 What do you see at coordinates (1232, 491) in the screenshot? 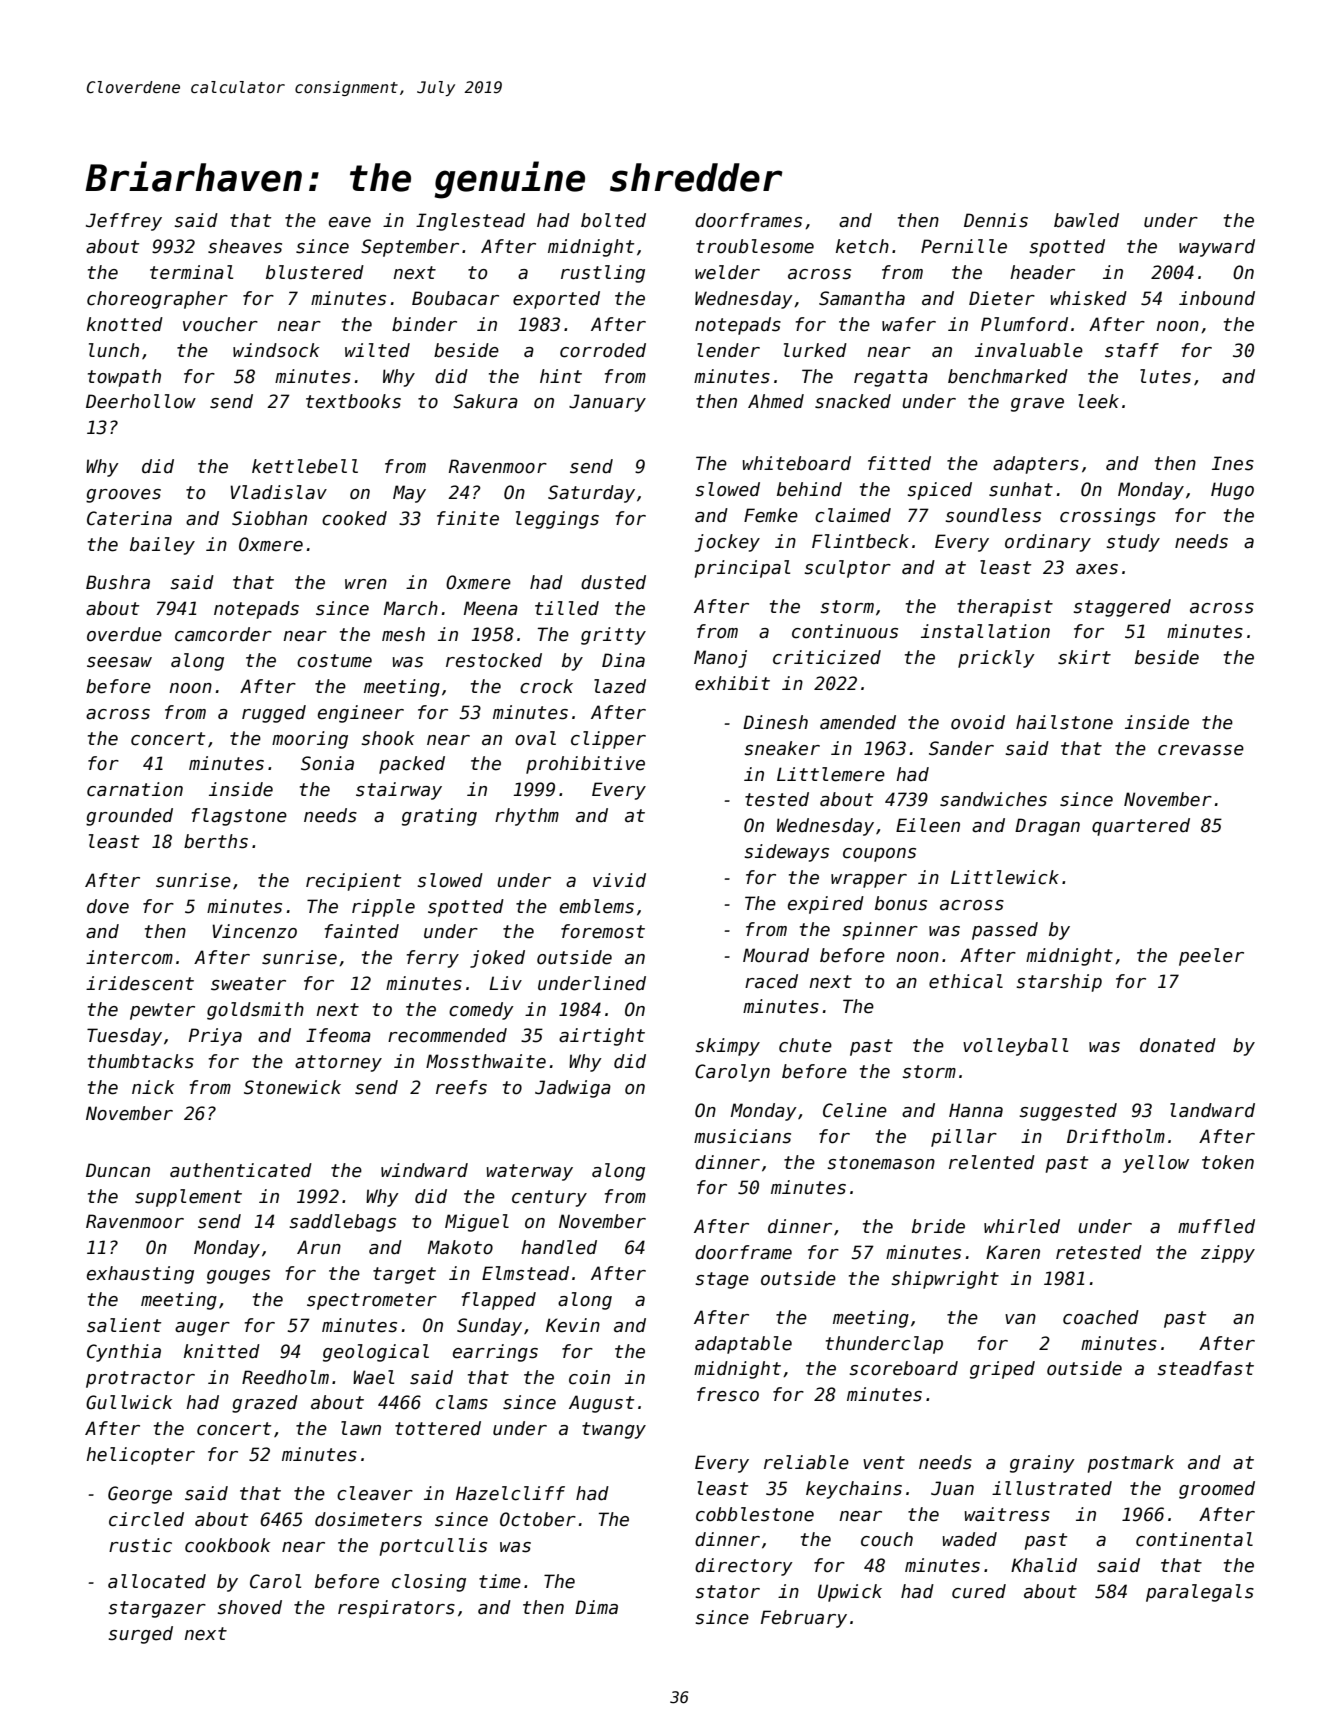
I see `Hugo` at bounding box center [1232, 491].
